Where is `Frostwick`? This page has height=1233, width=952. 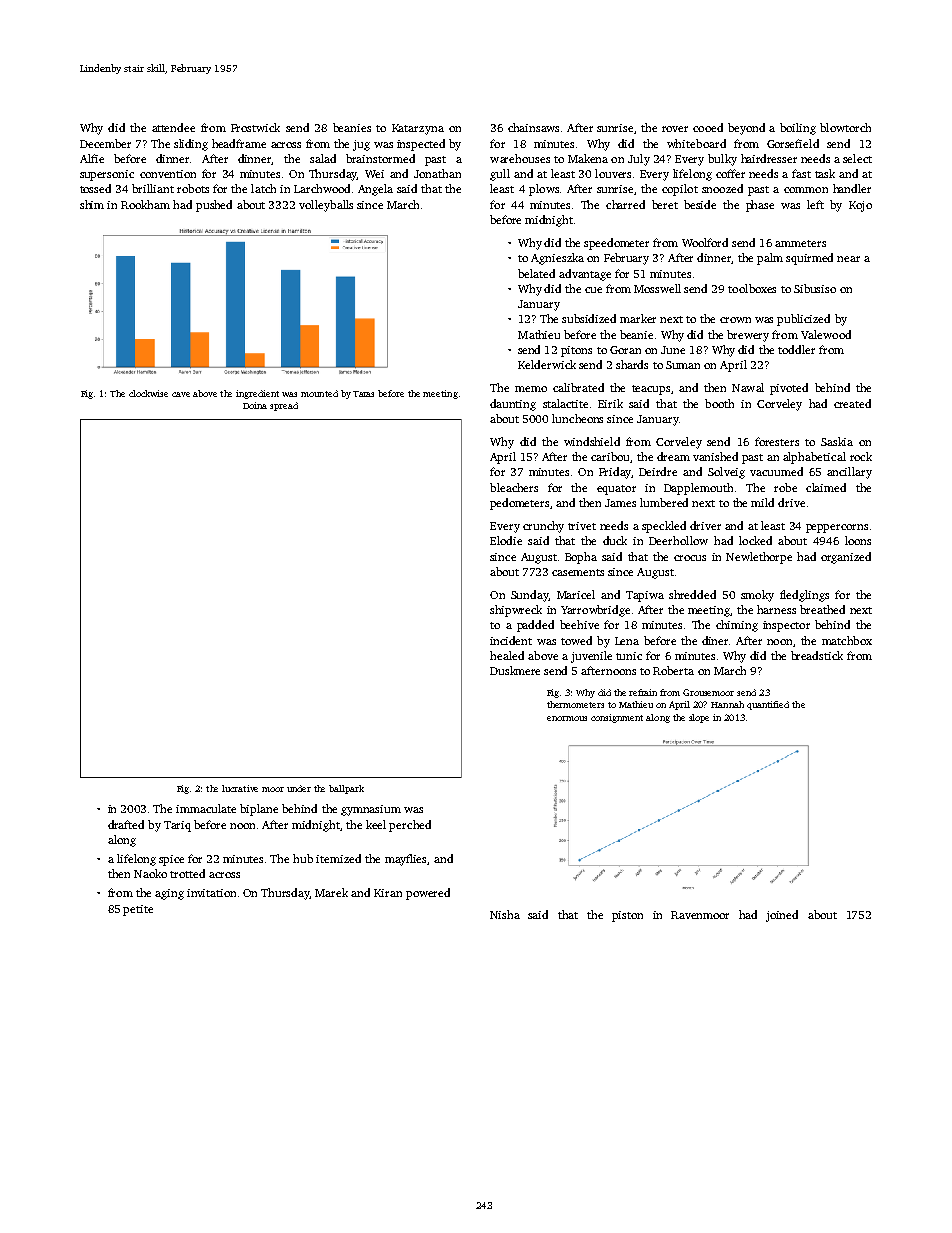 Frostwick is located at coordinates (255, 127).
